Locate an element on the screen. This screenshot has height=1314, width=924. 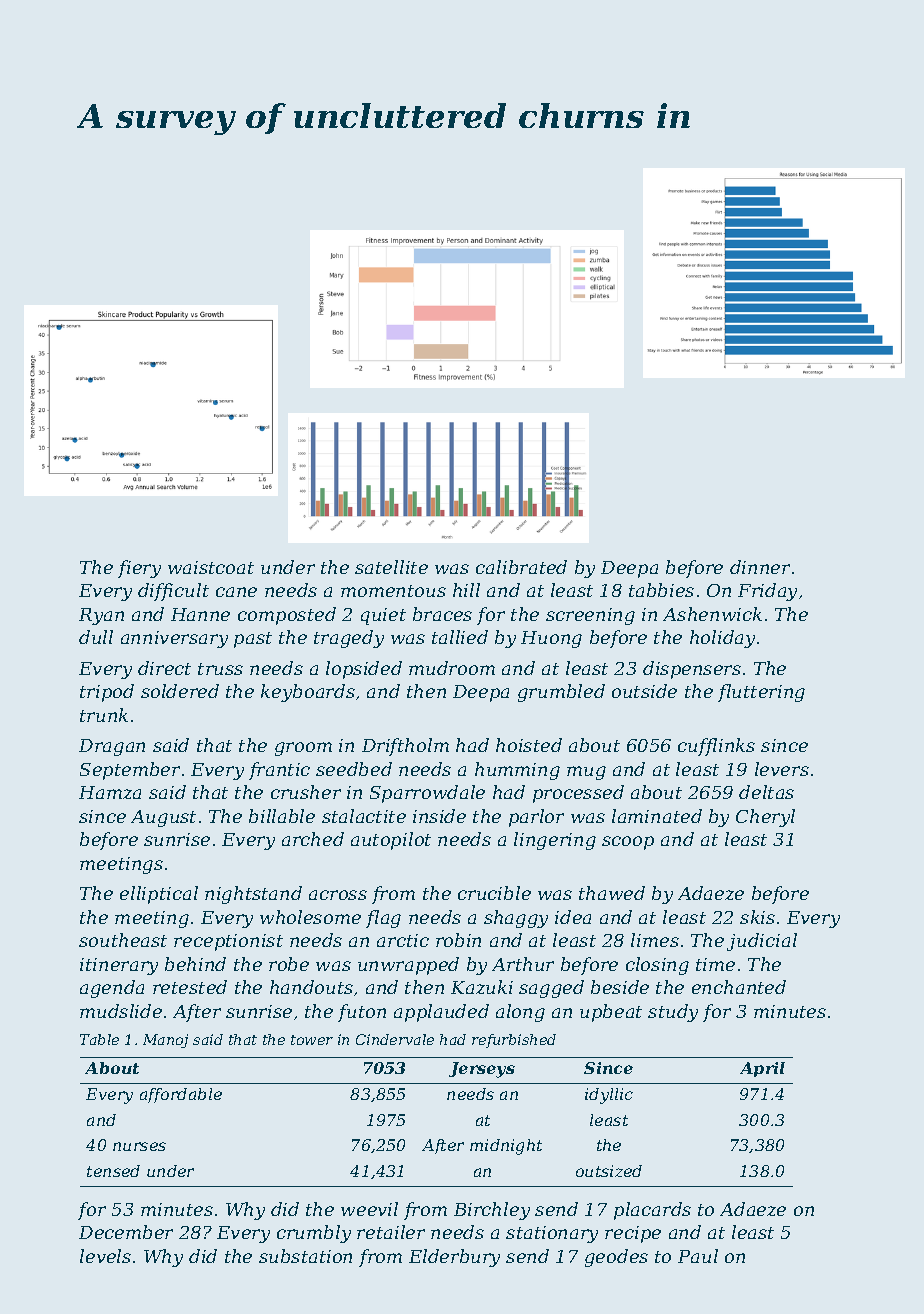
substation is located at coordinates (305, 1256).
